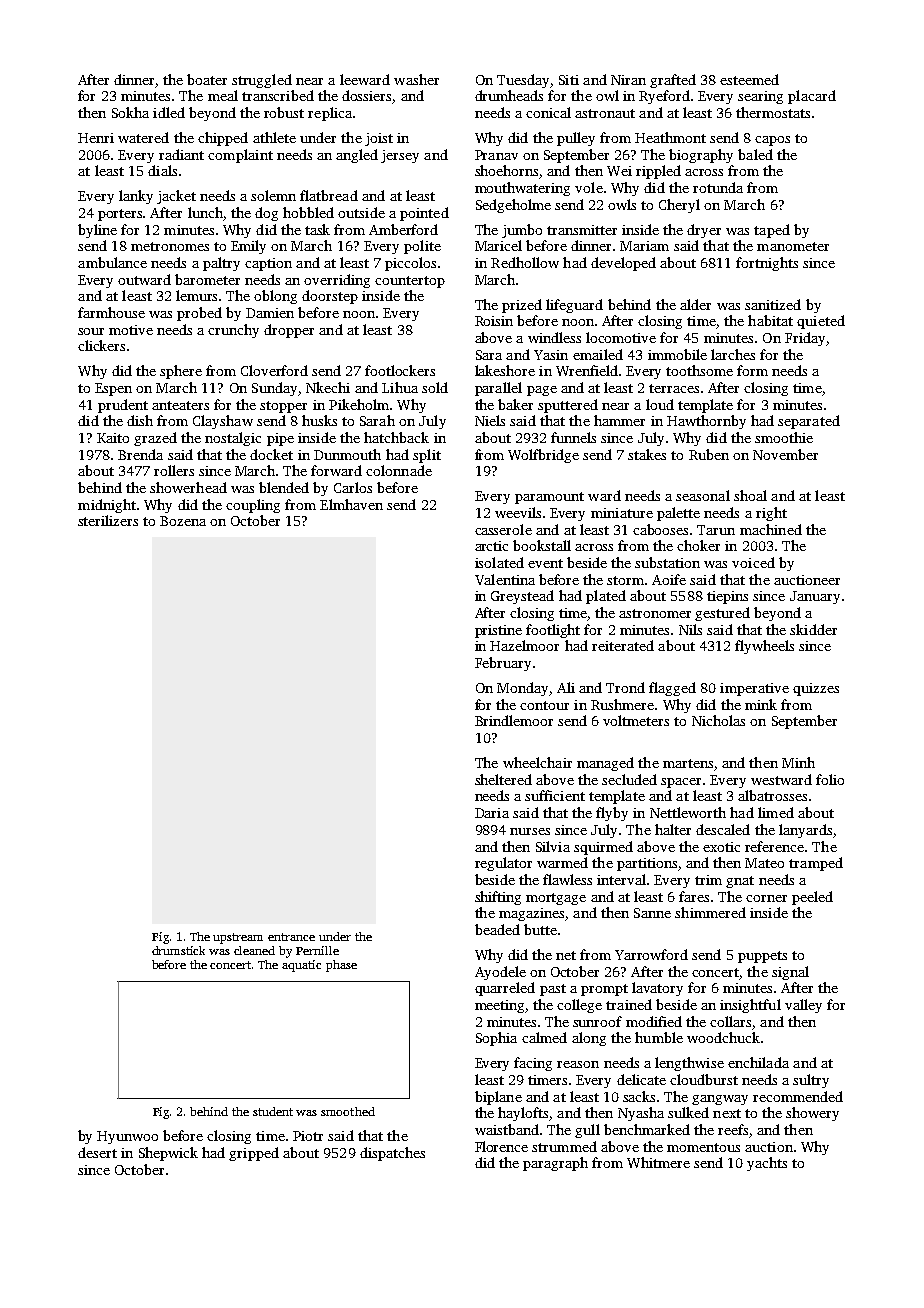  Describe the element at coordinates (351, 504) in the image. I see `Elmhaven` at that location.
